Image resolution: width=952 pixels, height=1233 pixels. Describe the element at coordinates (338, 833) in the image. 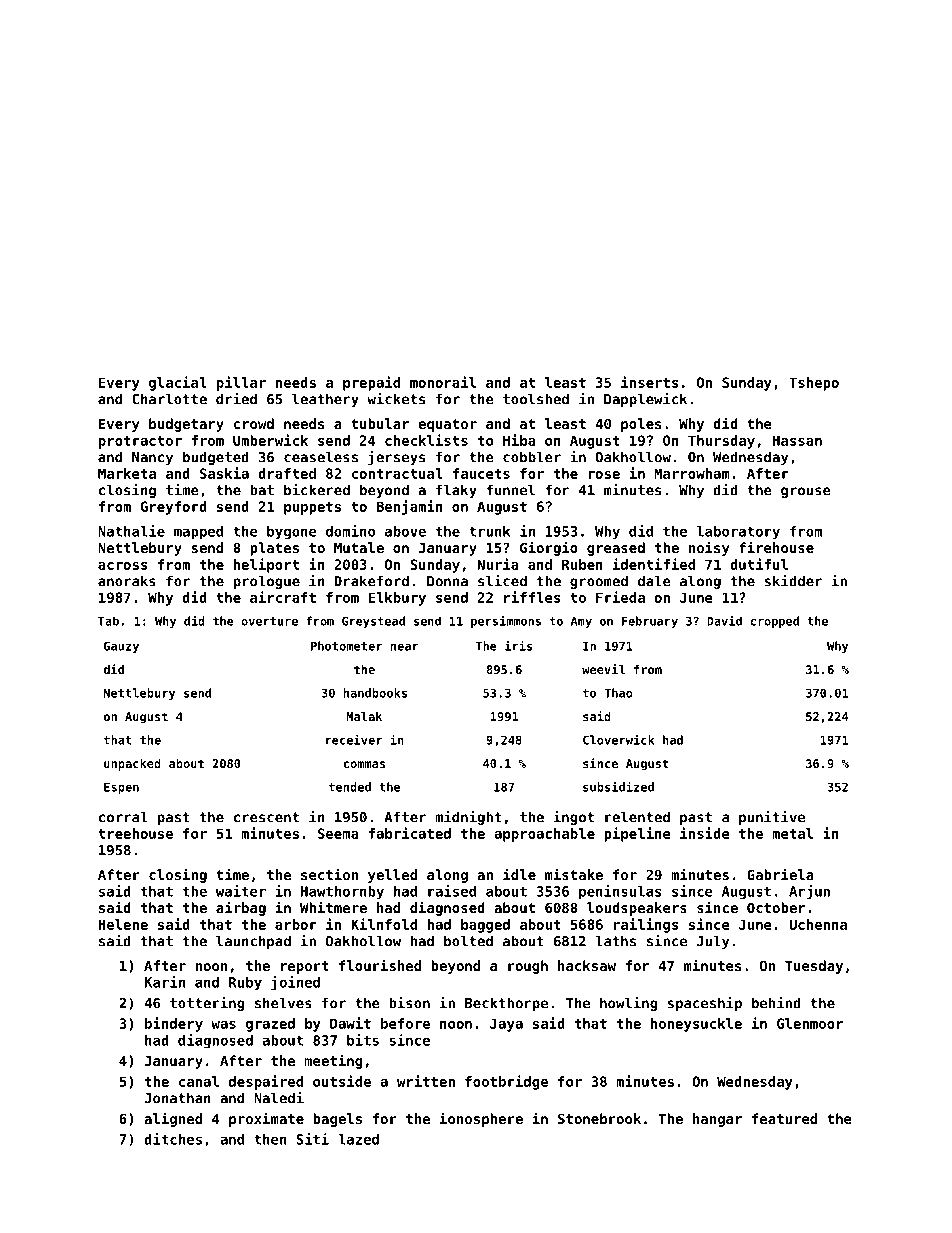

I see `Seema` at that location.
